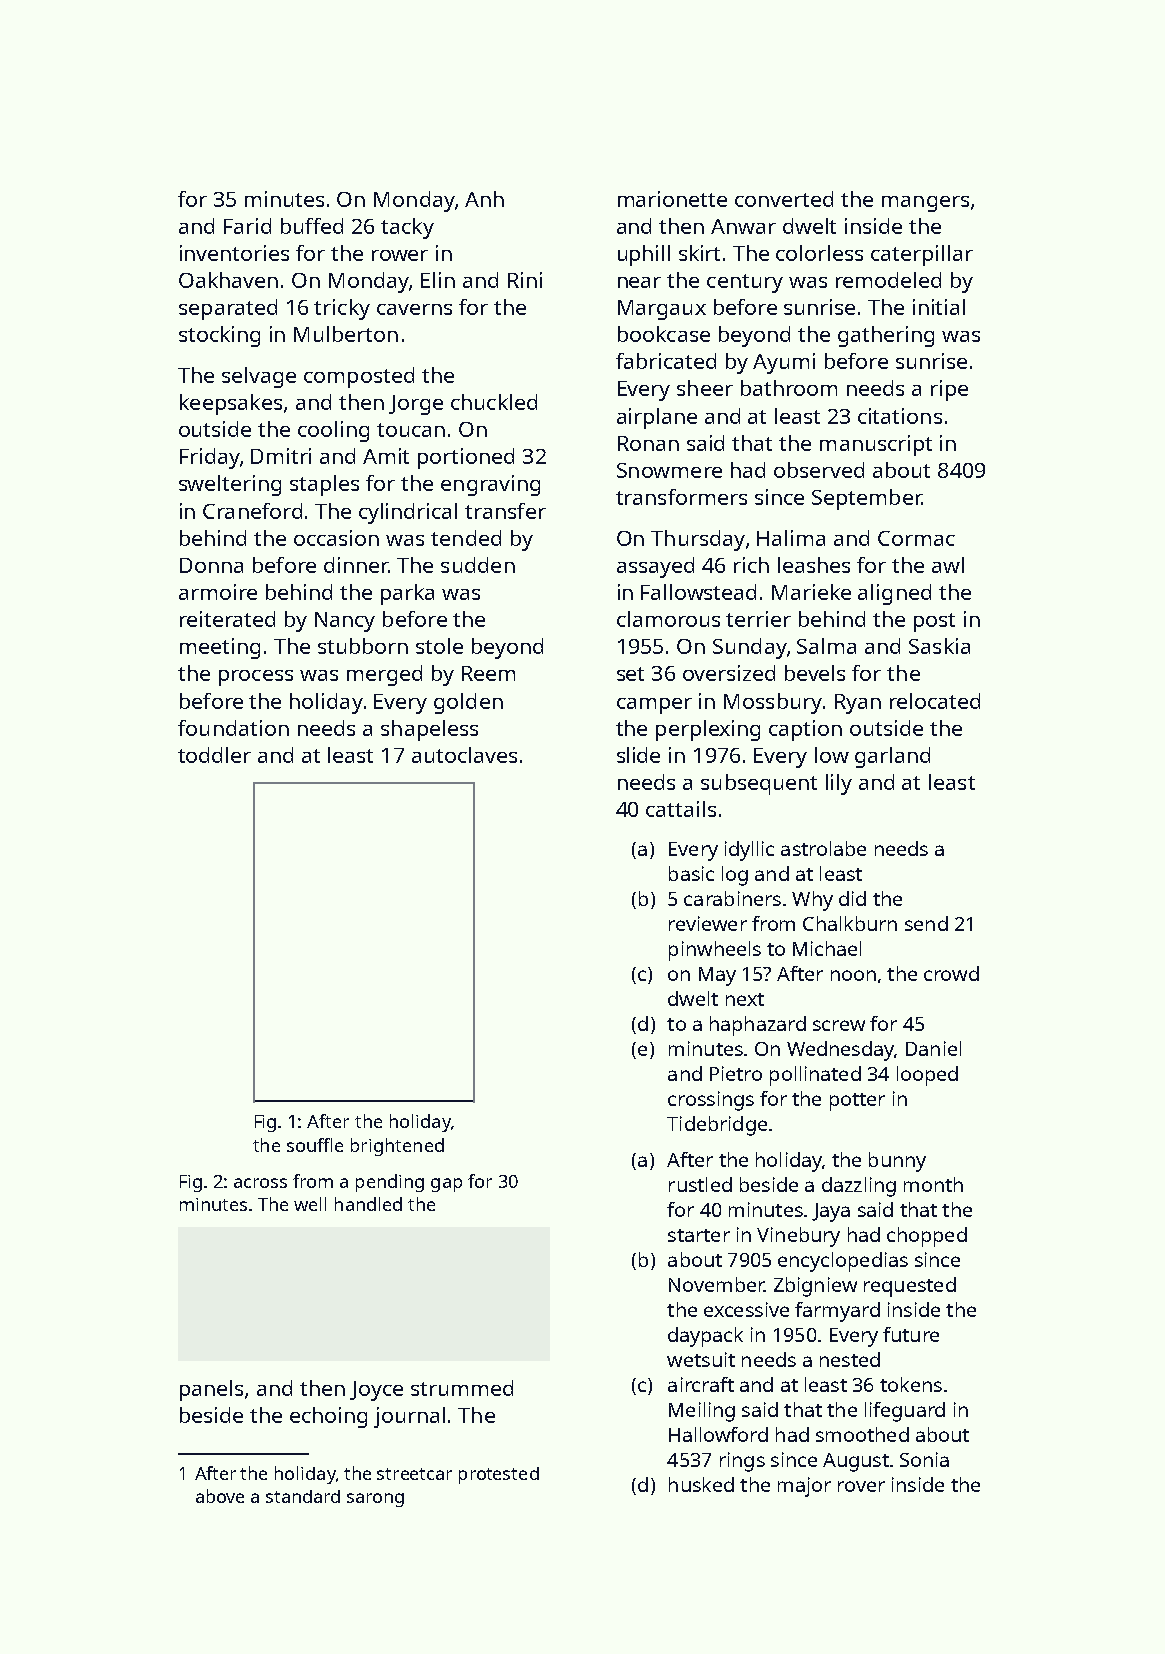 The height and width of the screenshot is (1654, 1165). What do you see at coordinates (446, 1185) in the screenshot?
I see `gap` at bounding box center [446, 1185].
